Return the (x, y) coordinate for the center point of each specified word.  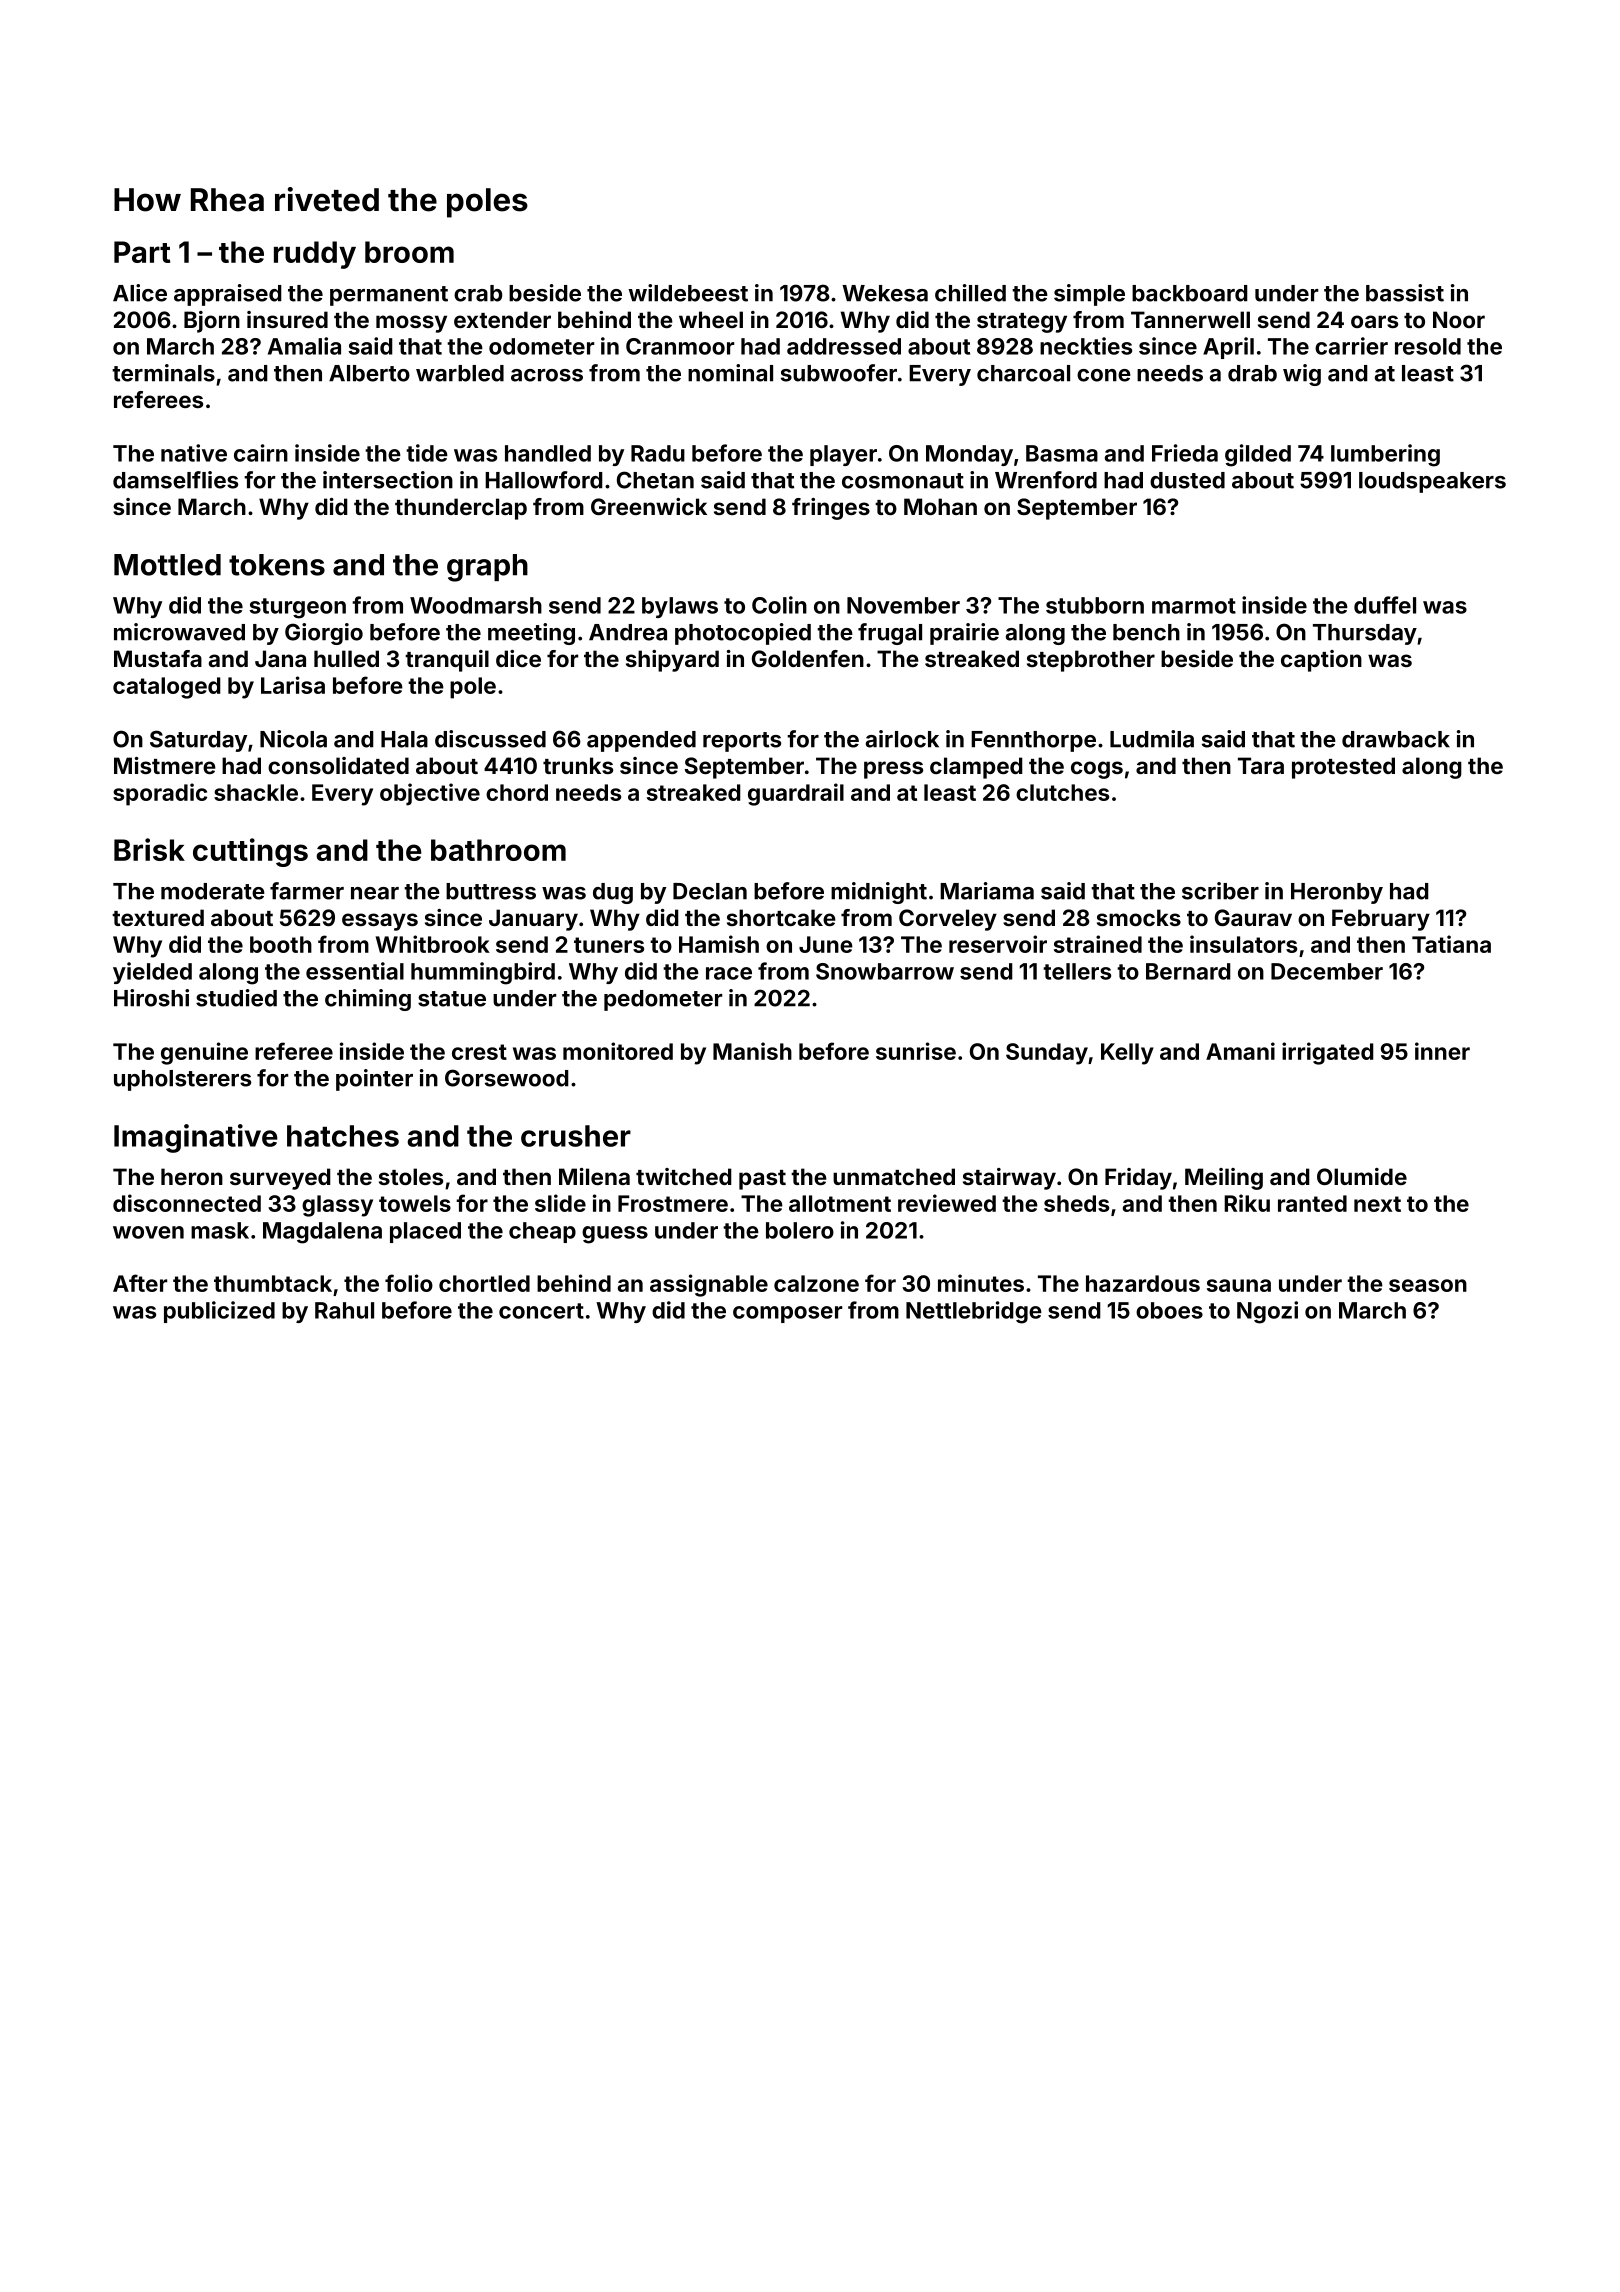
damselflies (175, 480)
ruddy (315, 255)
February (1381, 920)
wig (1302, 375)
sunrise (916, 1051)
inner (1442, 1051)
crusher (576, 1136)
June (826, 944)
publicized (219, 1312)
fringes (831, 509)
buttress (491, 891)
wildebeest (688, 293)
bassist (1405, 293)
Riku (1247, 1203)
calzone (816, 1283)
